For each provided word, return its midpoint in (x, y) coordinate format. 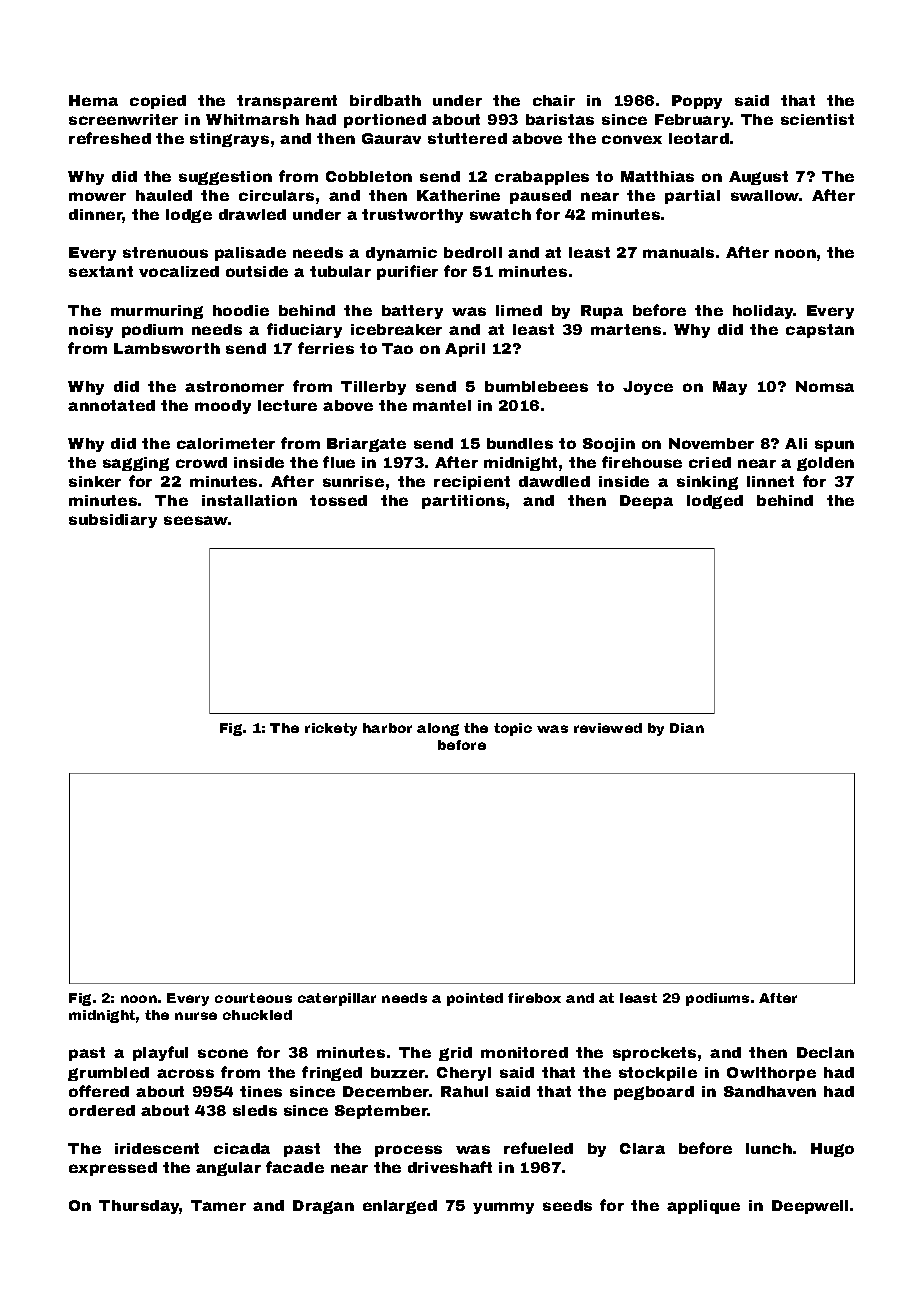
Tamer (218, 1205)
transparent (287, 102)
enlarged (400, 1207)
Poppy (697, 102)
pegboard (654, 1093)
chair (554, 100)
